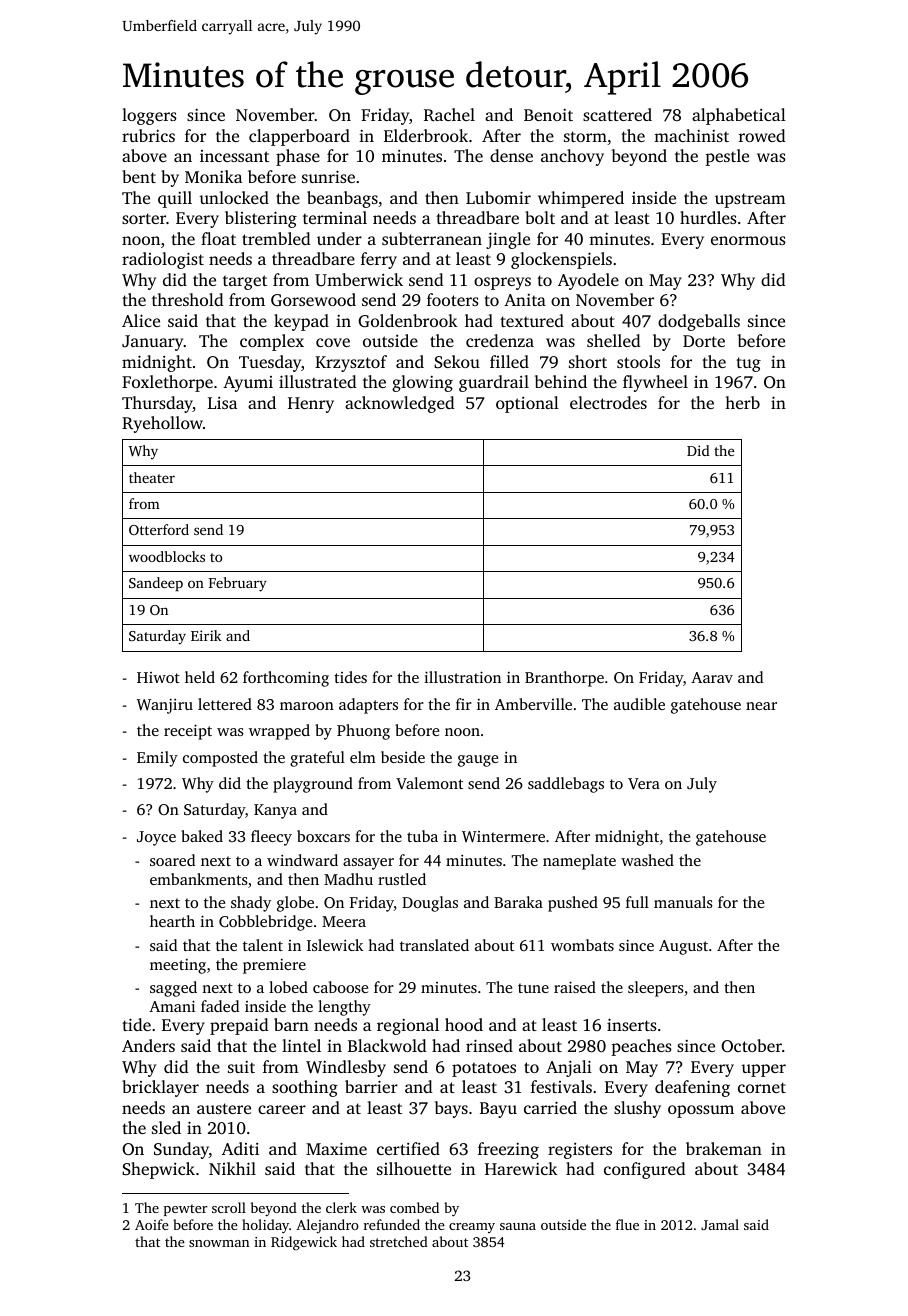 Image resolution: width=908 pixels, height=1316 pixels. What do you see at coordinates (548, 115) in the screenshot?
I see `Benoit` at bounding box center [548, 115].
